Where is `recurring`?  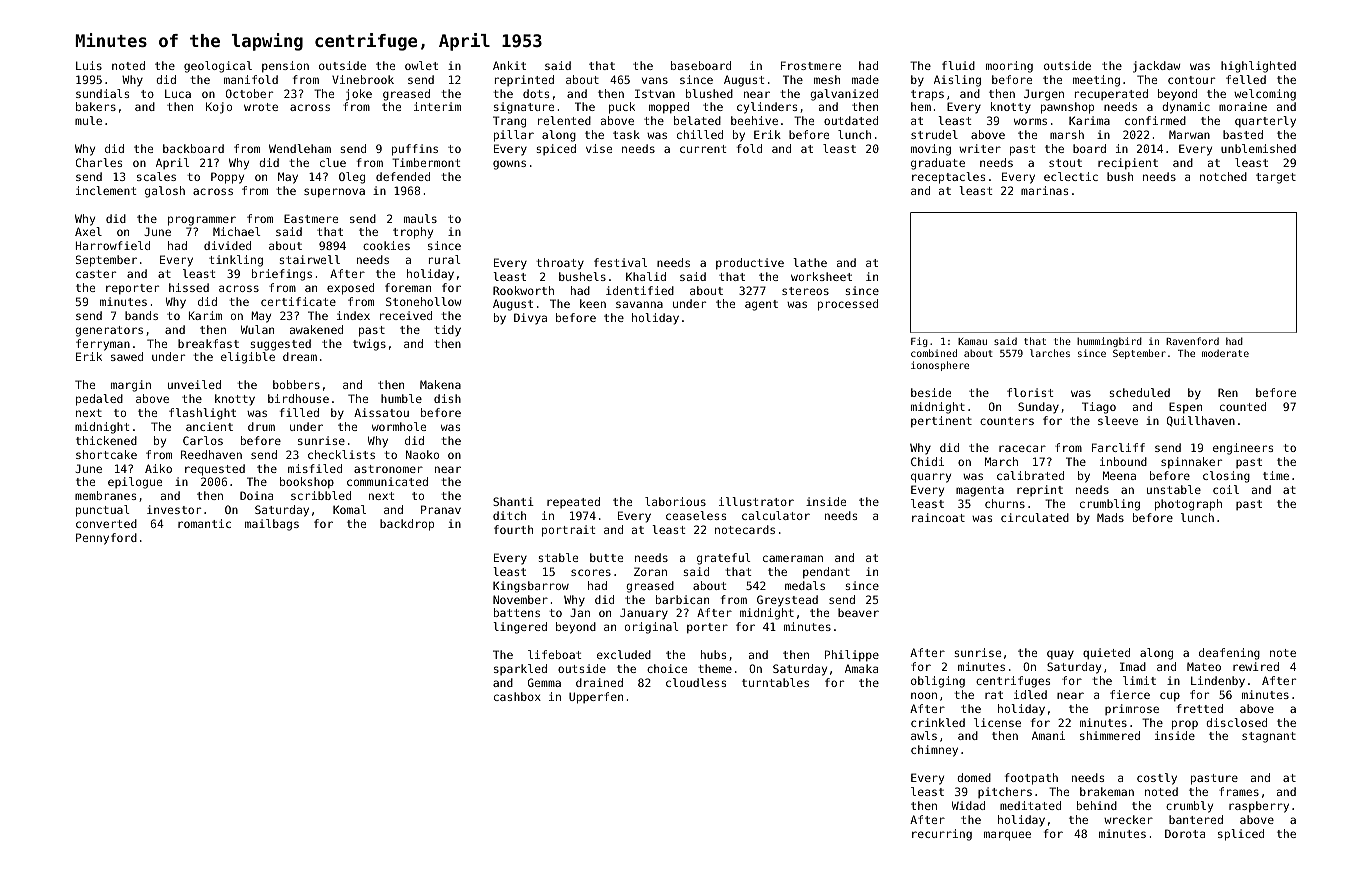 recurring is located at coordinates (942, 835).
